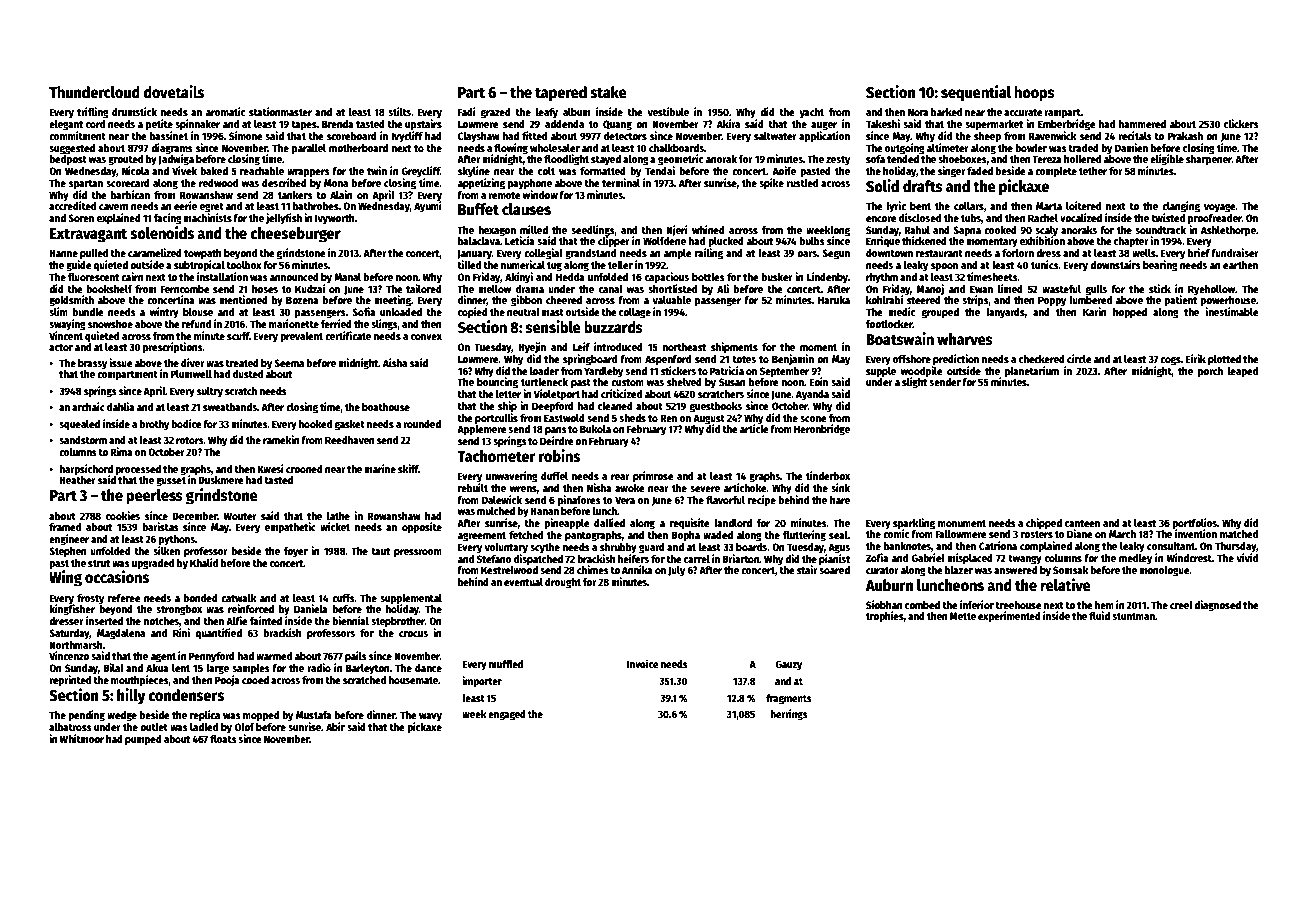 This image has height=924, width=1308. Describe the element at coordinates (789, 715) in the image. I see `herrings` at that location.
